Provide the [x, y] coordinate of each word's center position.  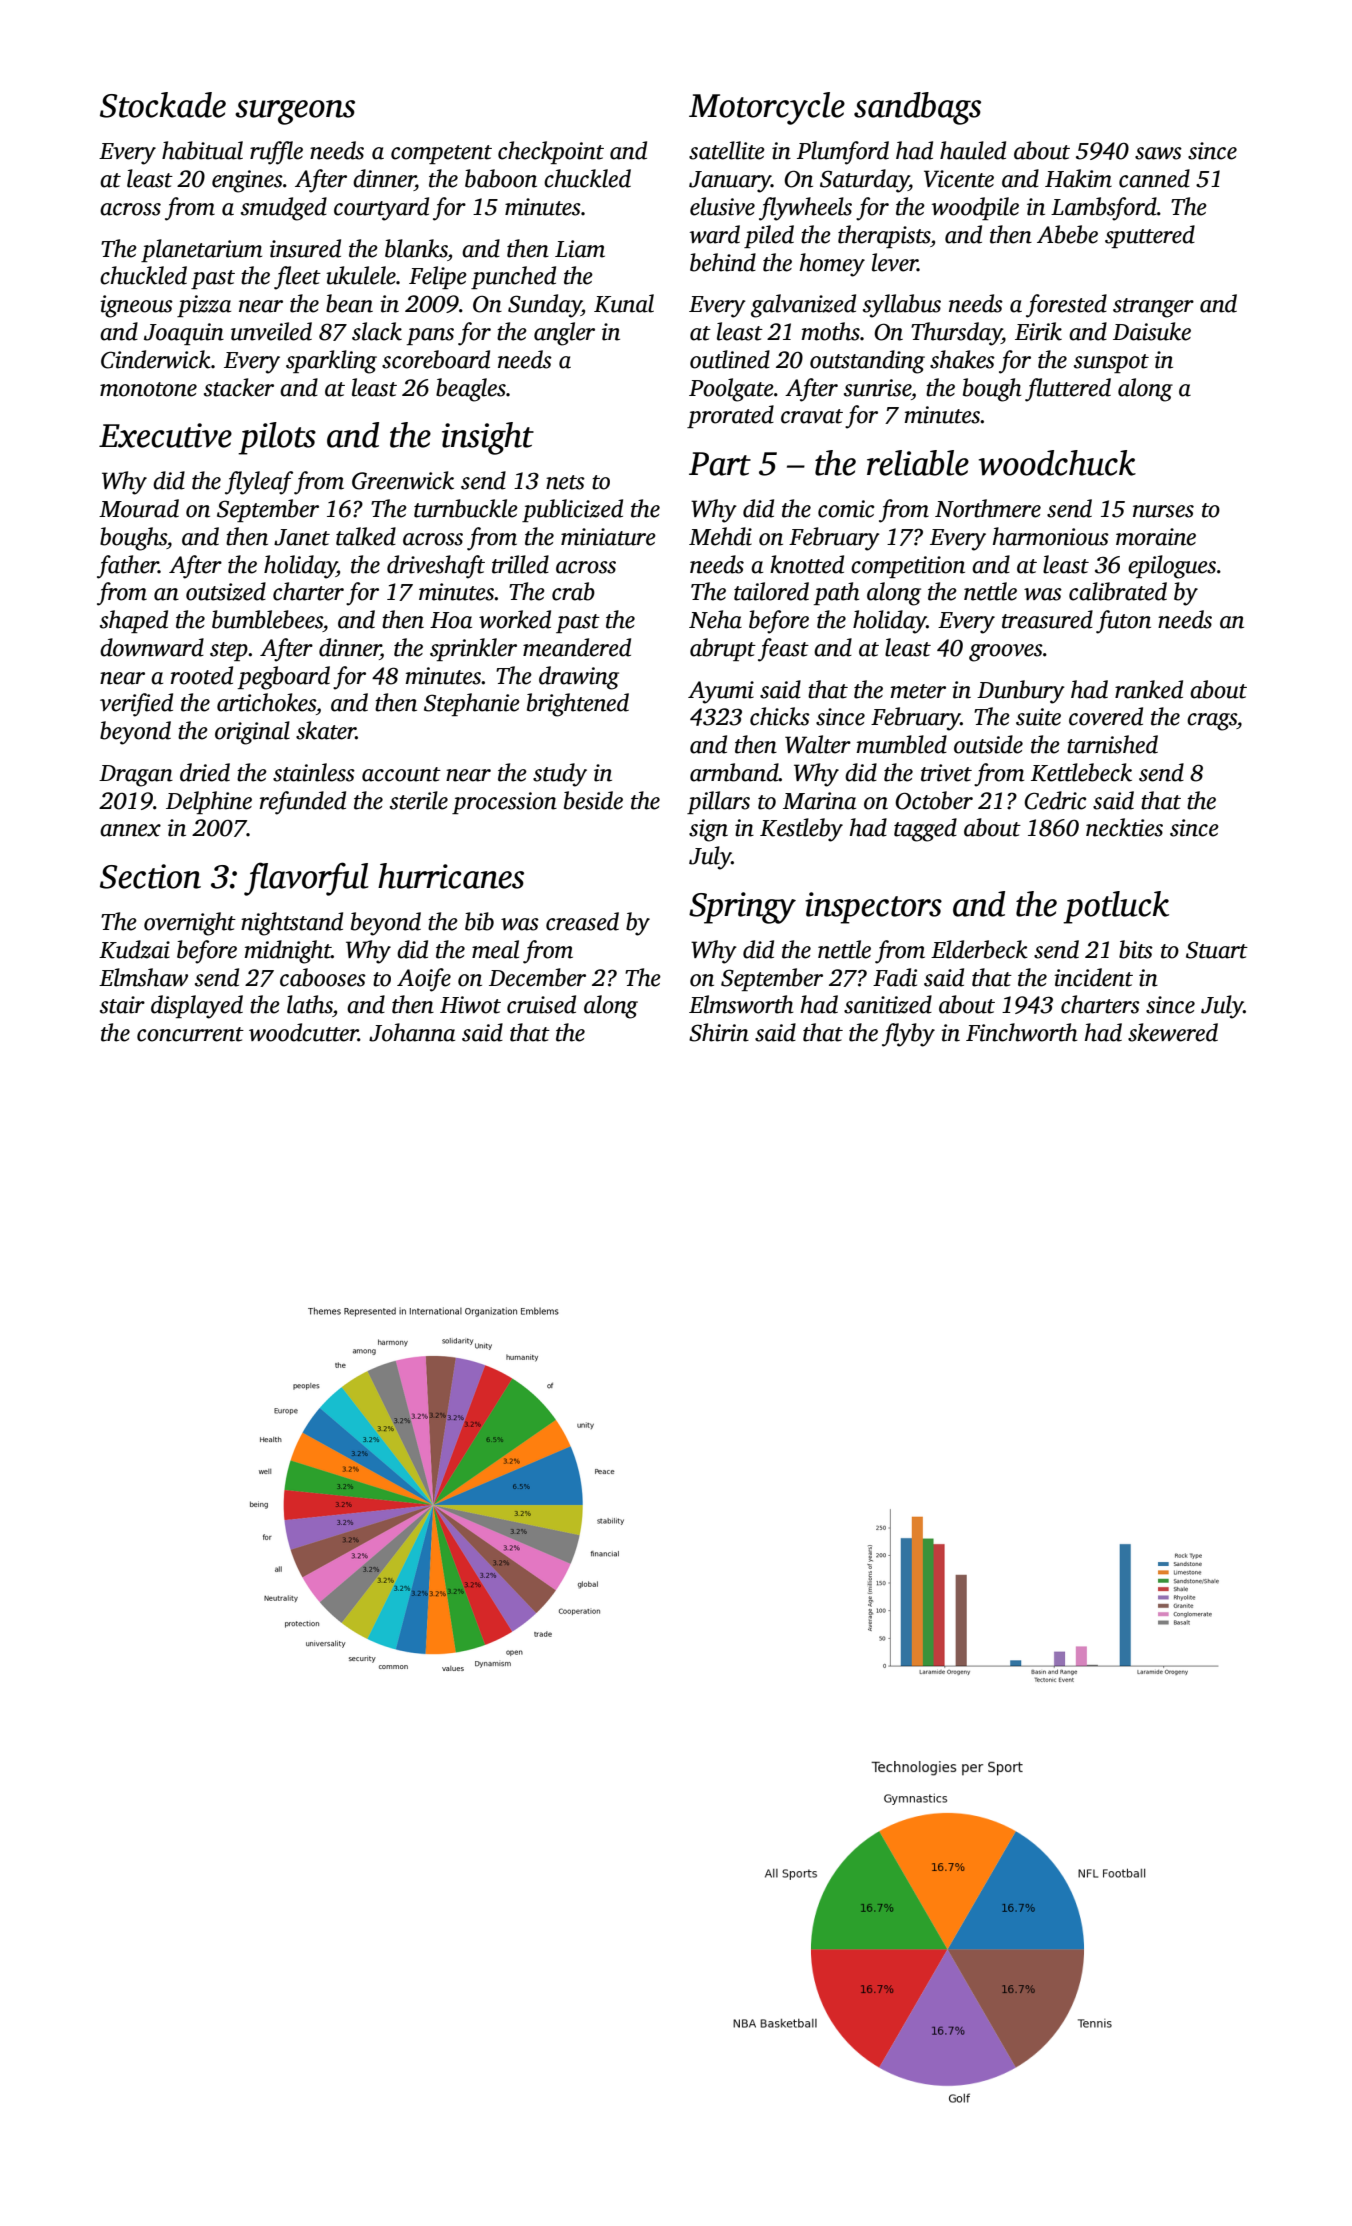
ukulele [361, 275]
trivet [946, 773]
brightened [578, 705]
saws [1158, 153]
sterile [419, 800]
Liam [580, 249]
